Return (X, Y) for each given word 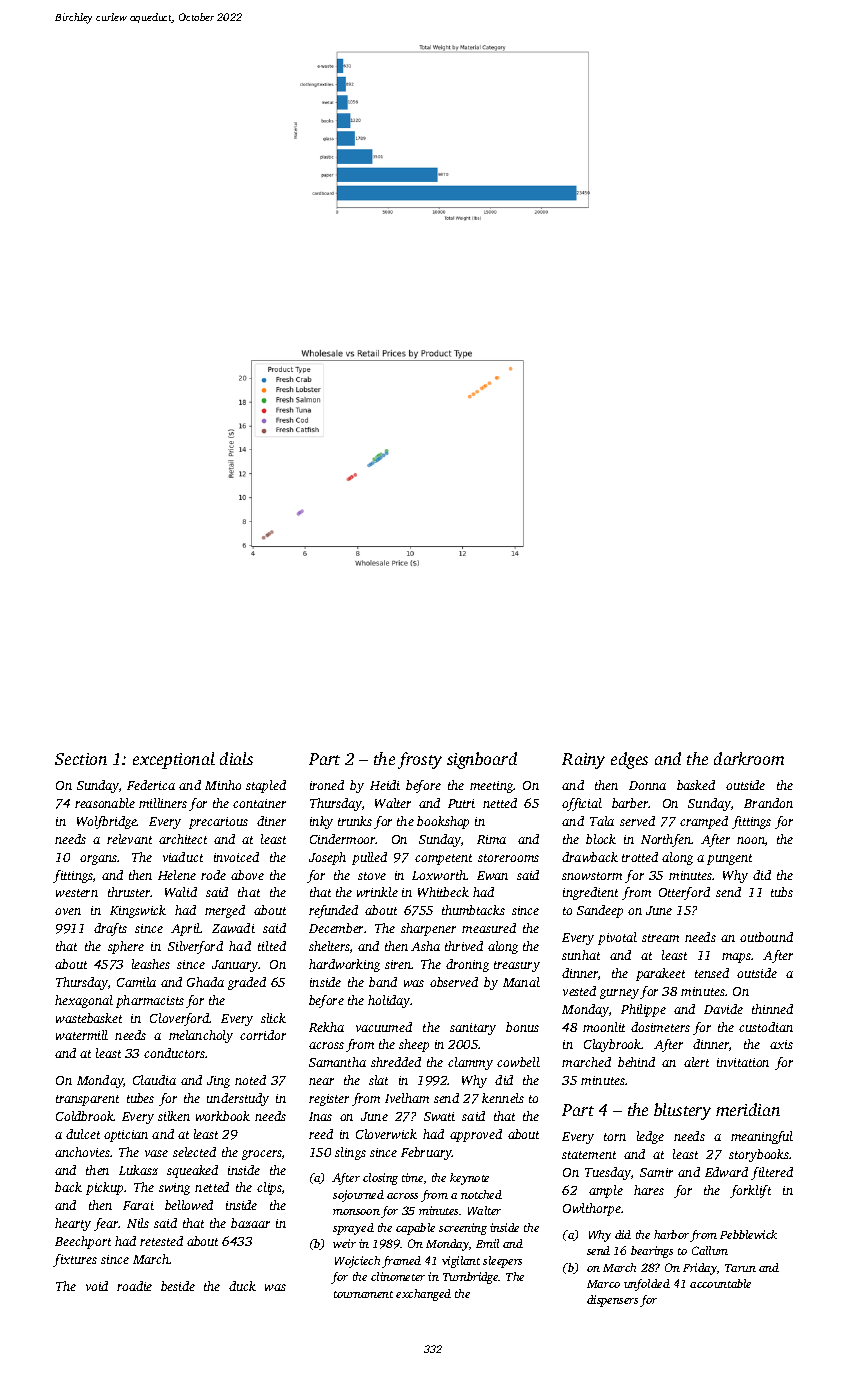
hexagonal (84, 1001)
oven (68, 911)
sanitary (473, 1029)
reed (321, 1134)
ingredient (590, 893)
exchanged (423, 1295)
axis (781, 1044)
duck (242, 1286)
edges (629, 760)
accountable (720, 1283)
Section (81, 759)
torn (615, 1137)
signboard (482, 760)
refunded (333, 911)
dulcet (83, 1134)
